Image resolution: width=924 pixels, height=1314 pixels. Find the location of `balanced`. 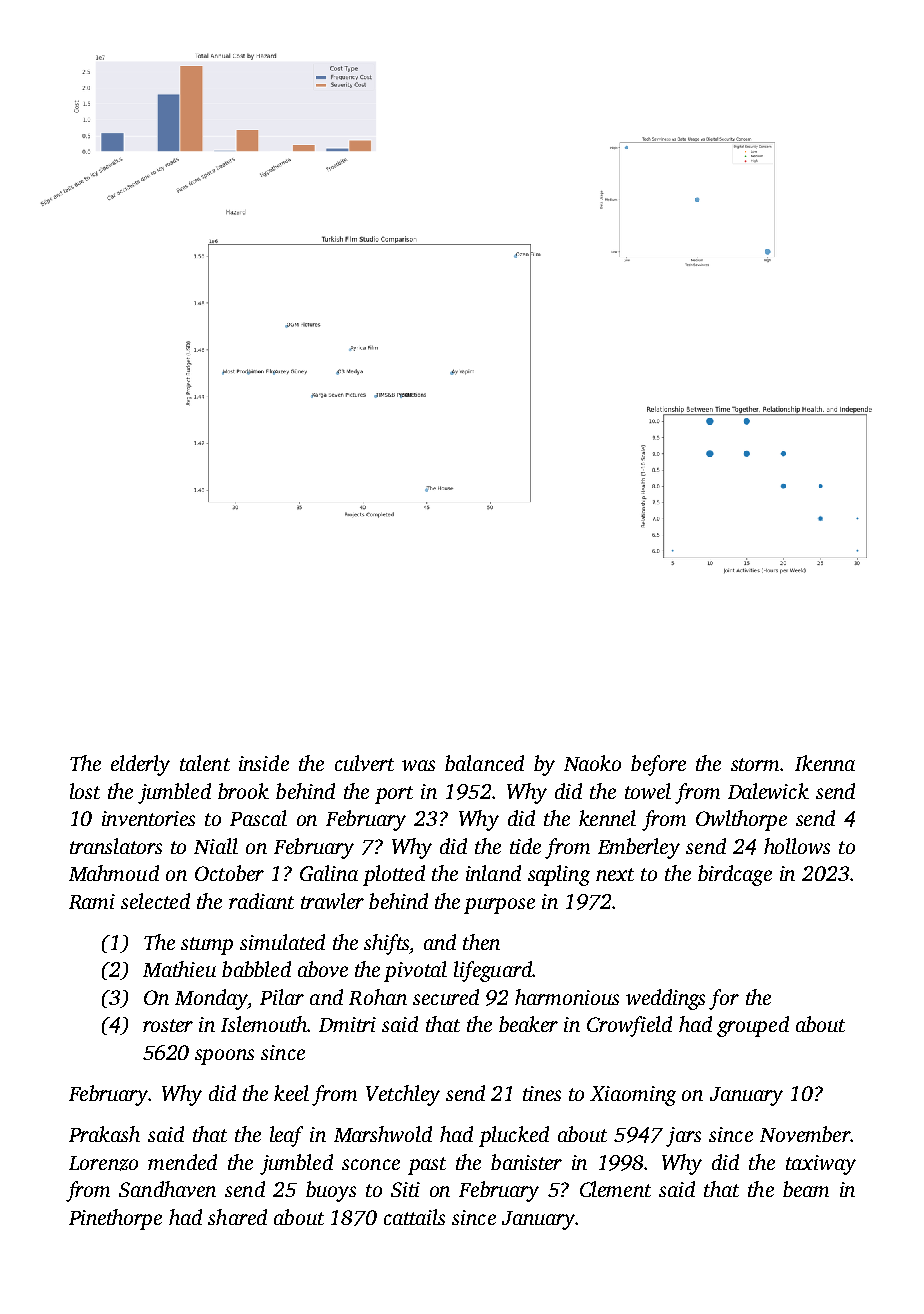

balanced is located at coordinates (484, 763).
